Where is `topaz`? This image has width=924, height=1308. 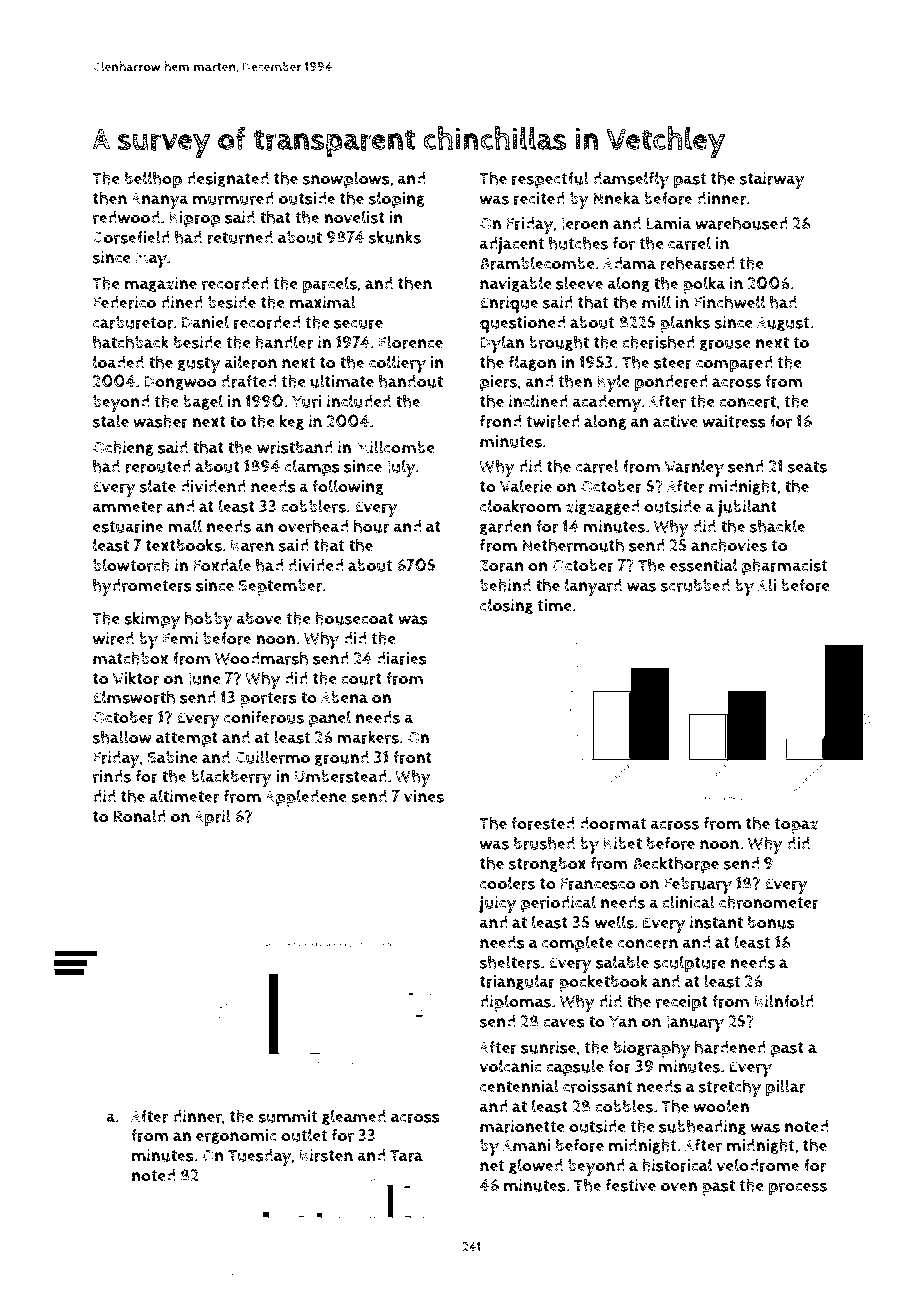 topaz is located at coordinates (796, 826).
